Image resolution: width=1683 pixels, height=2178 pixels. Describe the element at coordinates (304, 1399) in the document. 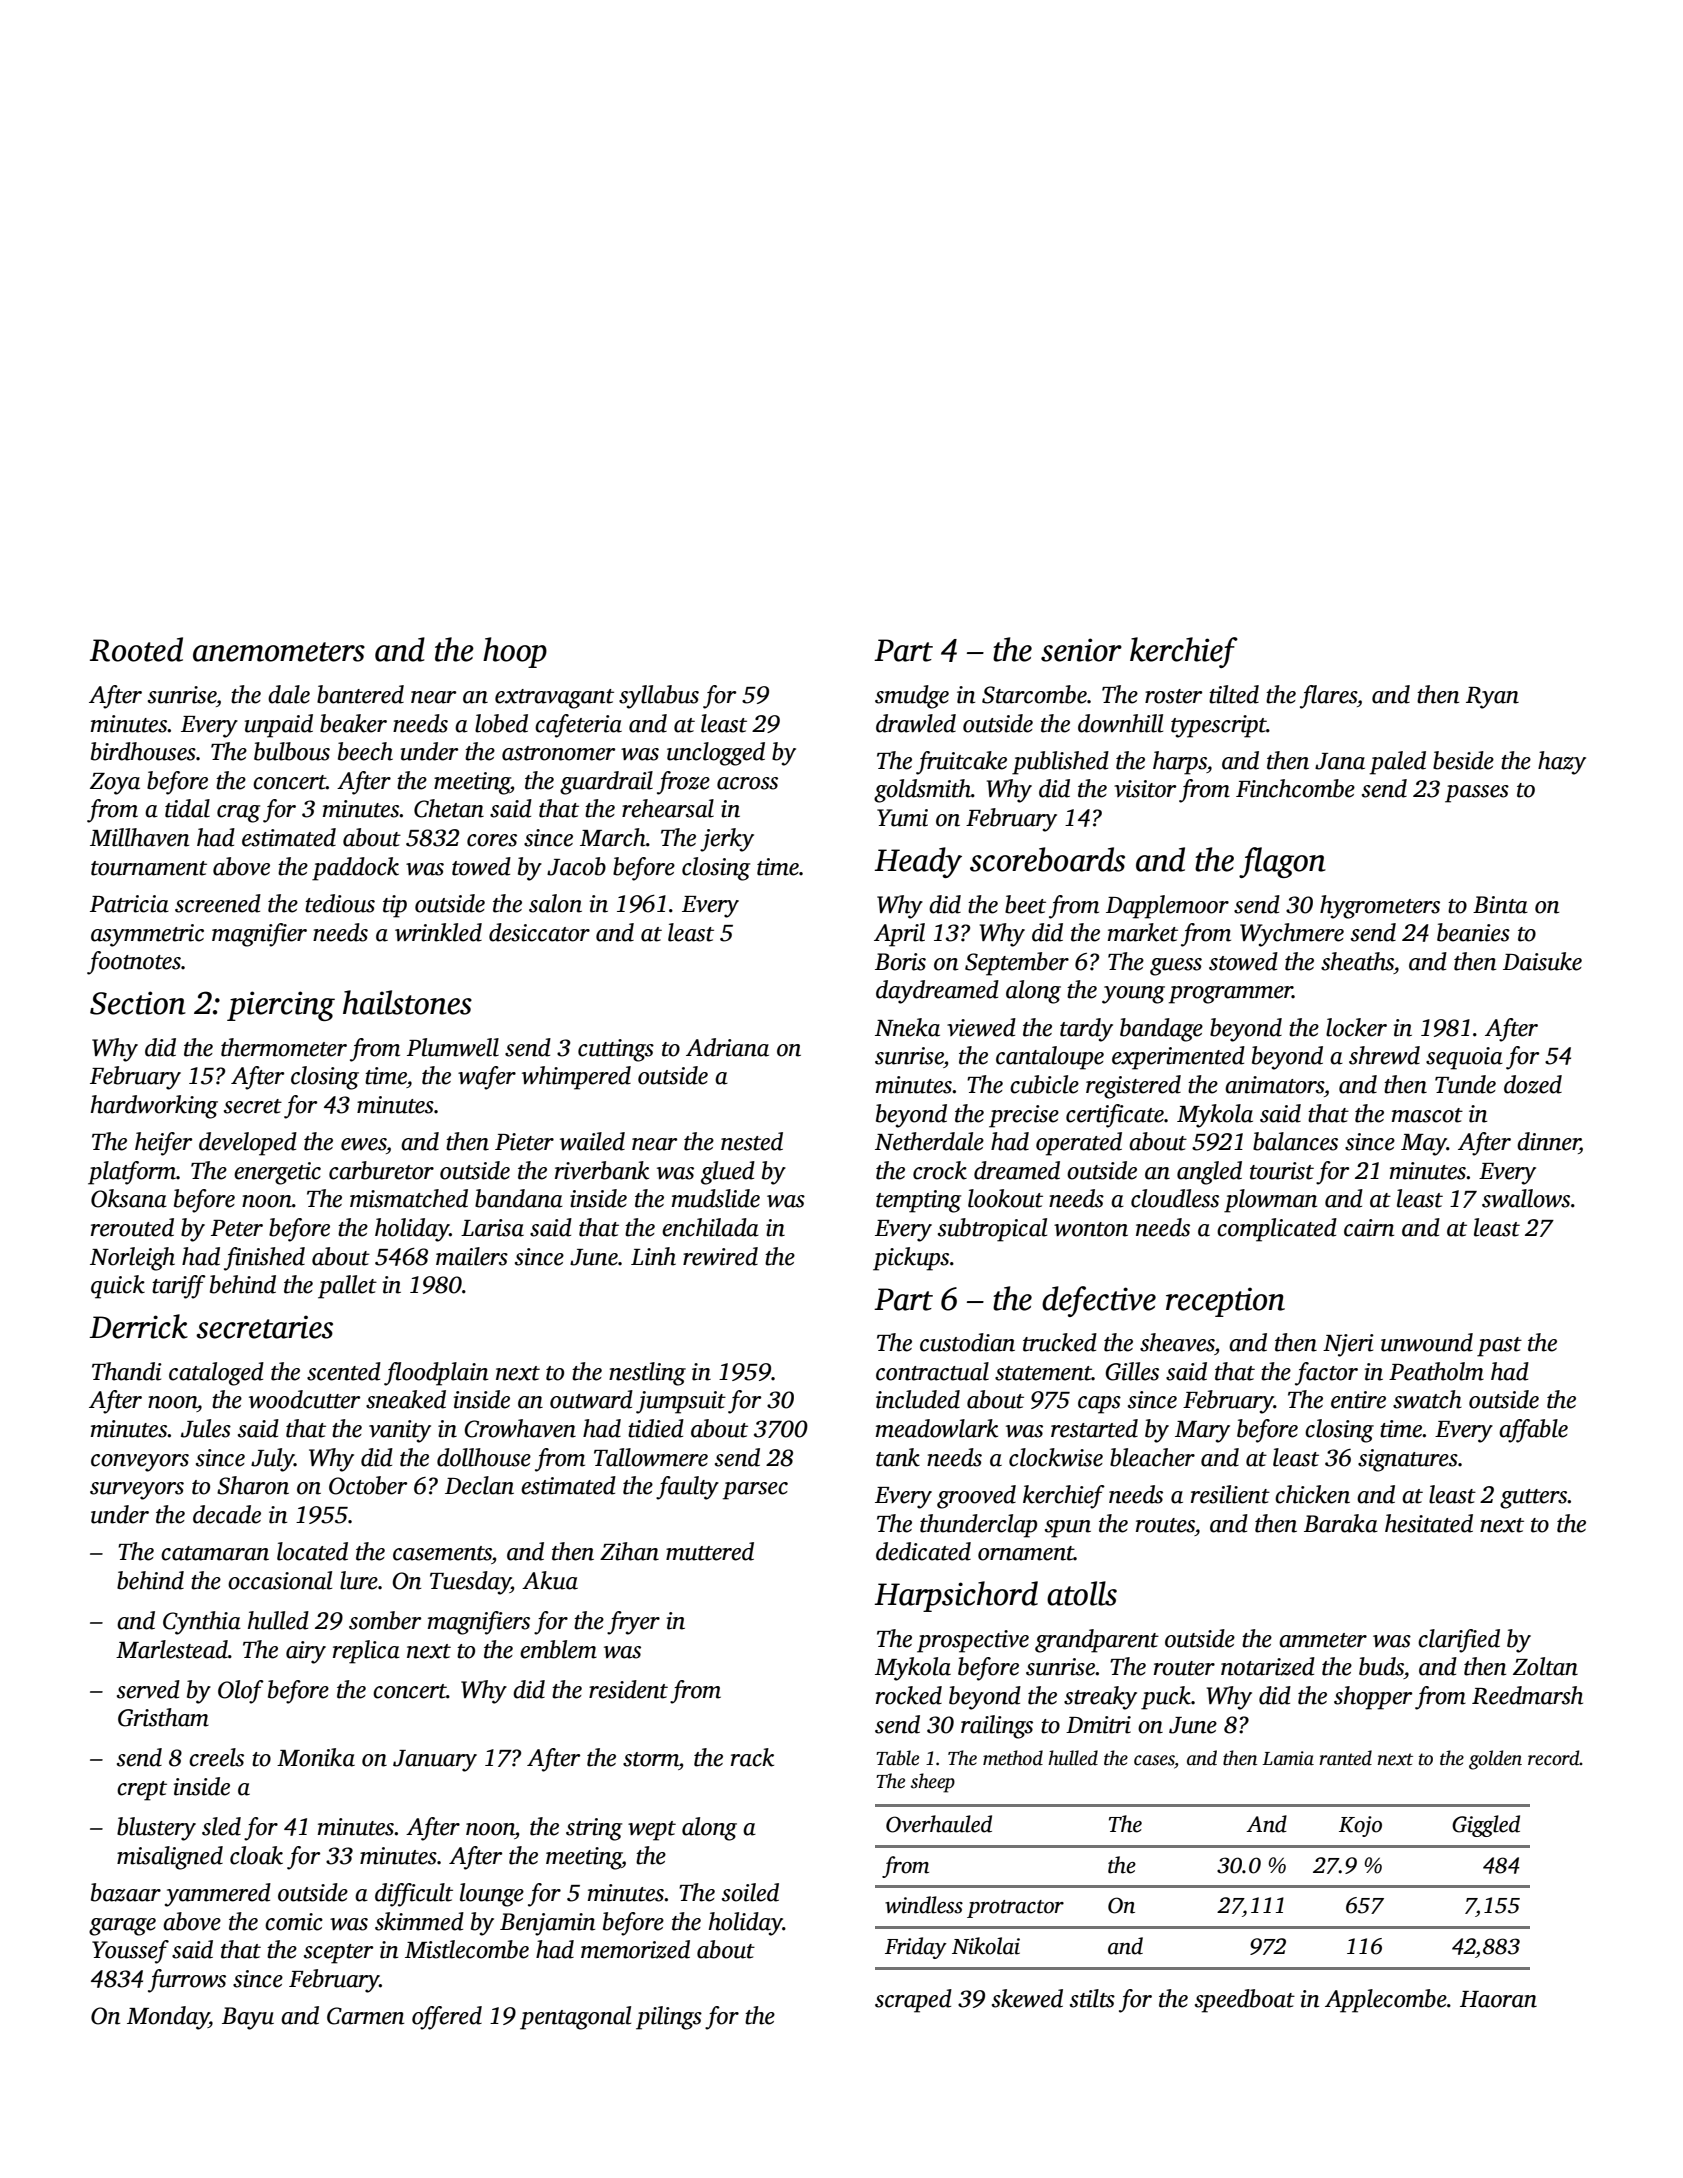

I see `woodcutter` at that location.
